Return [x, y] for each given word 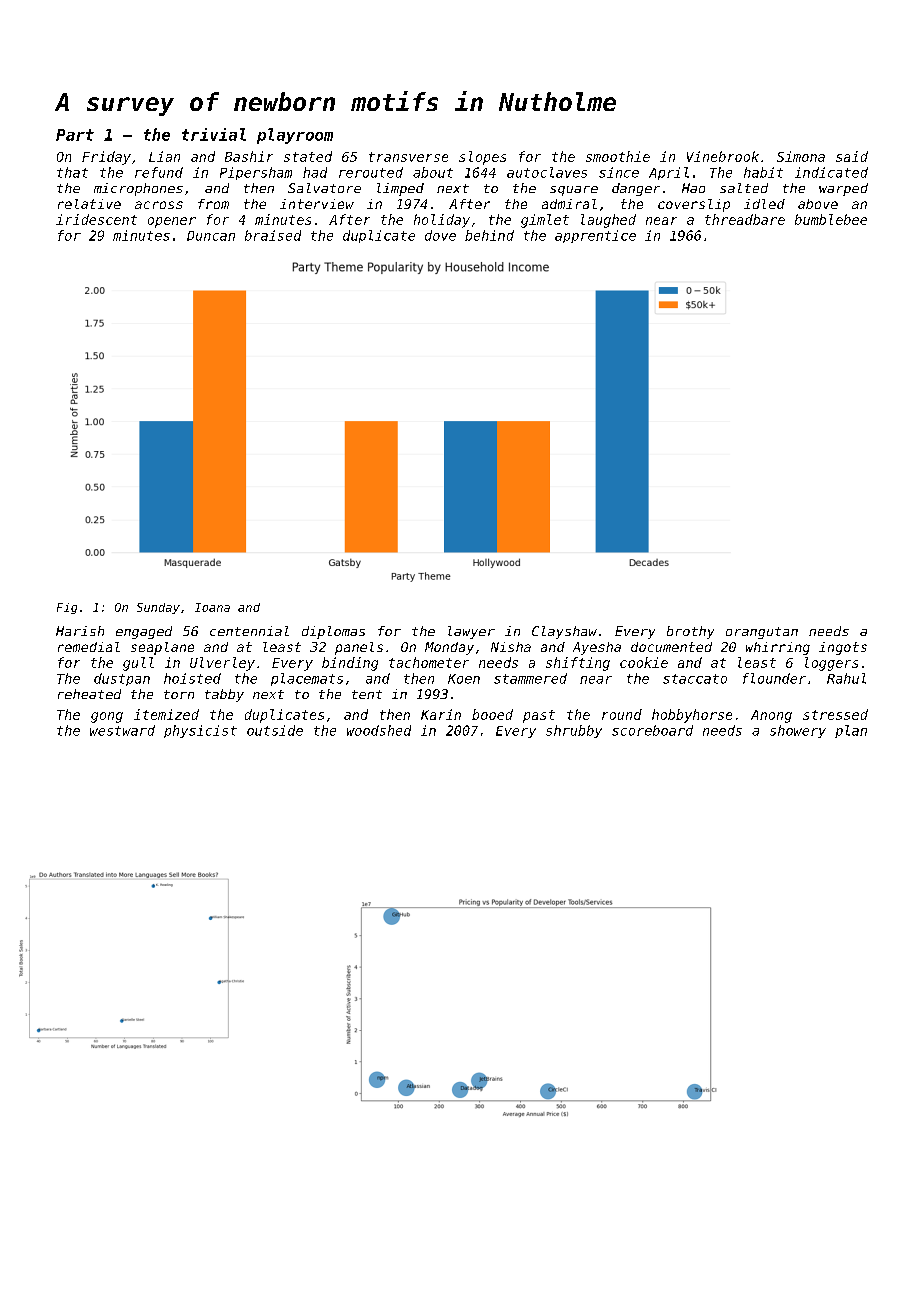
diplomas [333, 632]
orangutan [762, 633]
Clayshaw [564, 632]
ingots [843, 648]
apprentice [595, 236]
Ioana [212, 607]
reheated [89, 694]
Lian [164, 156]
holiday [442, 221]
